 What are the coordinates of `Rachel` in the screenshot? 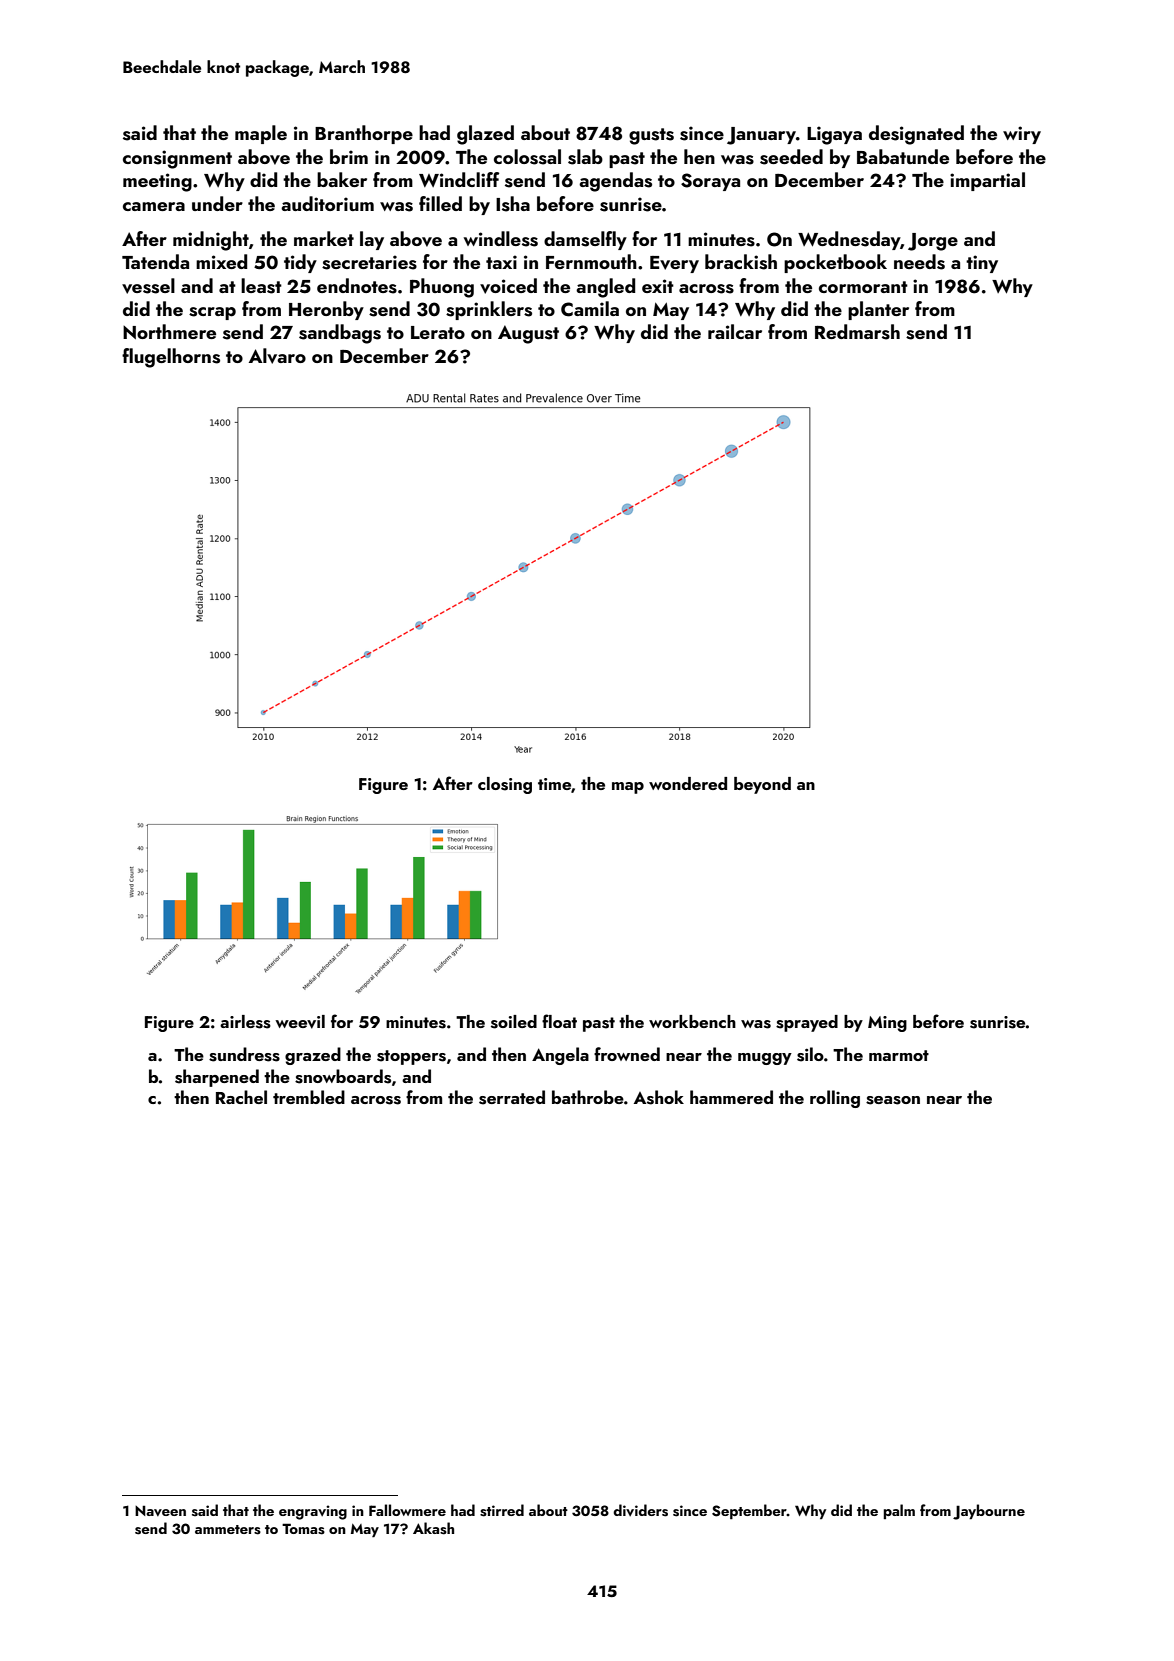 It's located at (241, 1097).
